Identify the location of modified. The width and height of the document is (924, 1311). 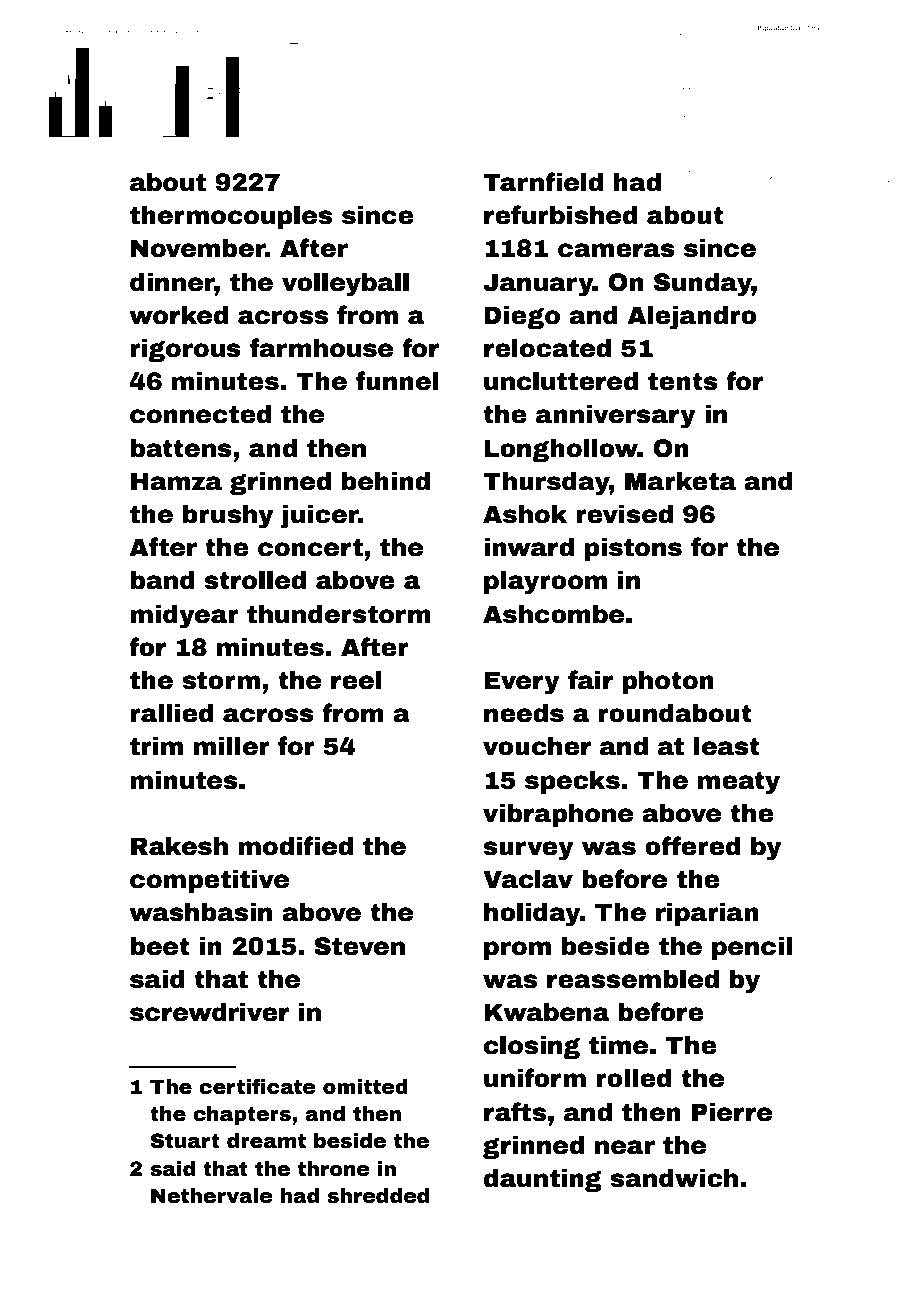
(295, 846).
